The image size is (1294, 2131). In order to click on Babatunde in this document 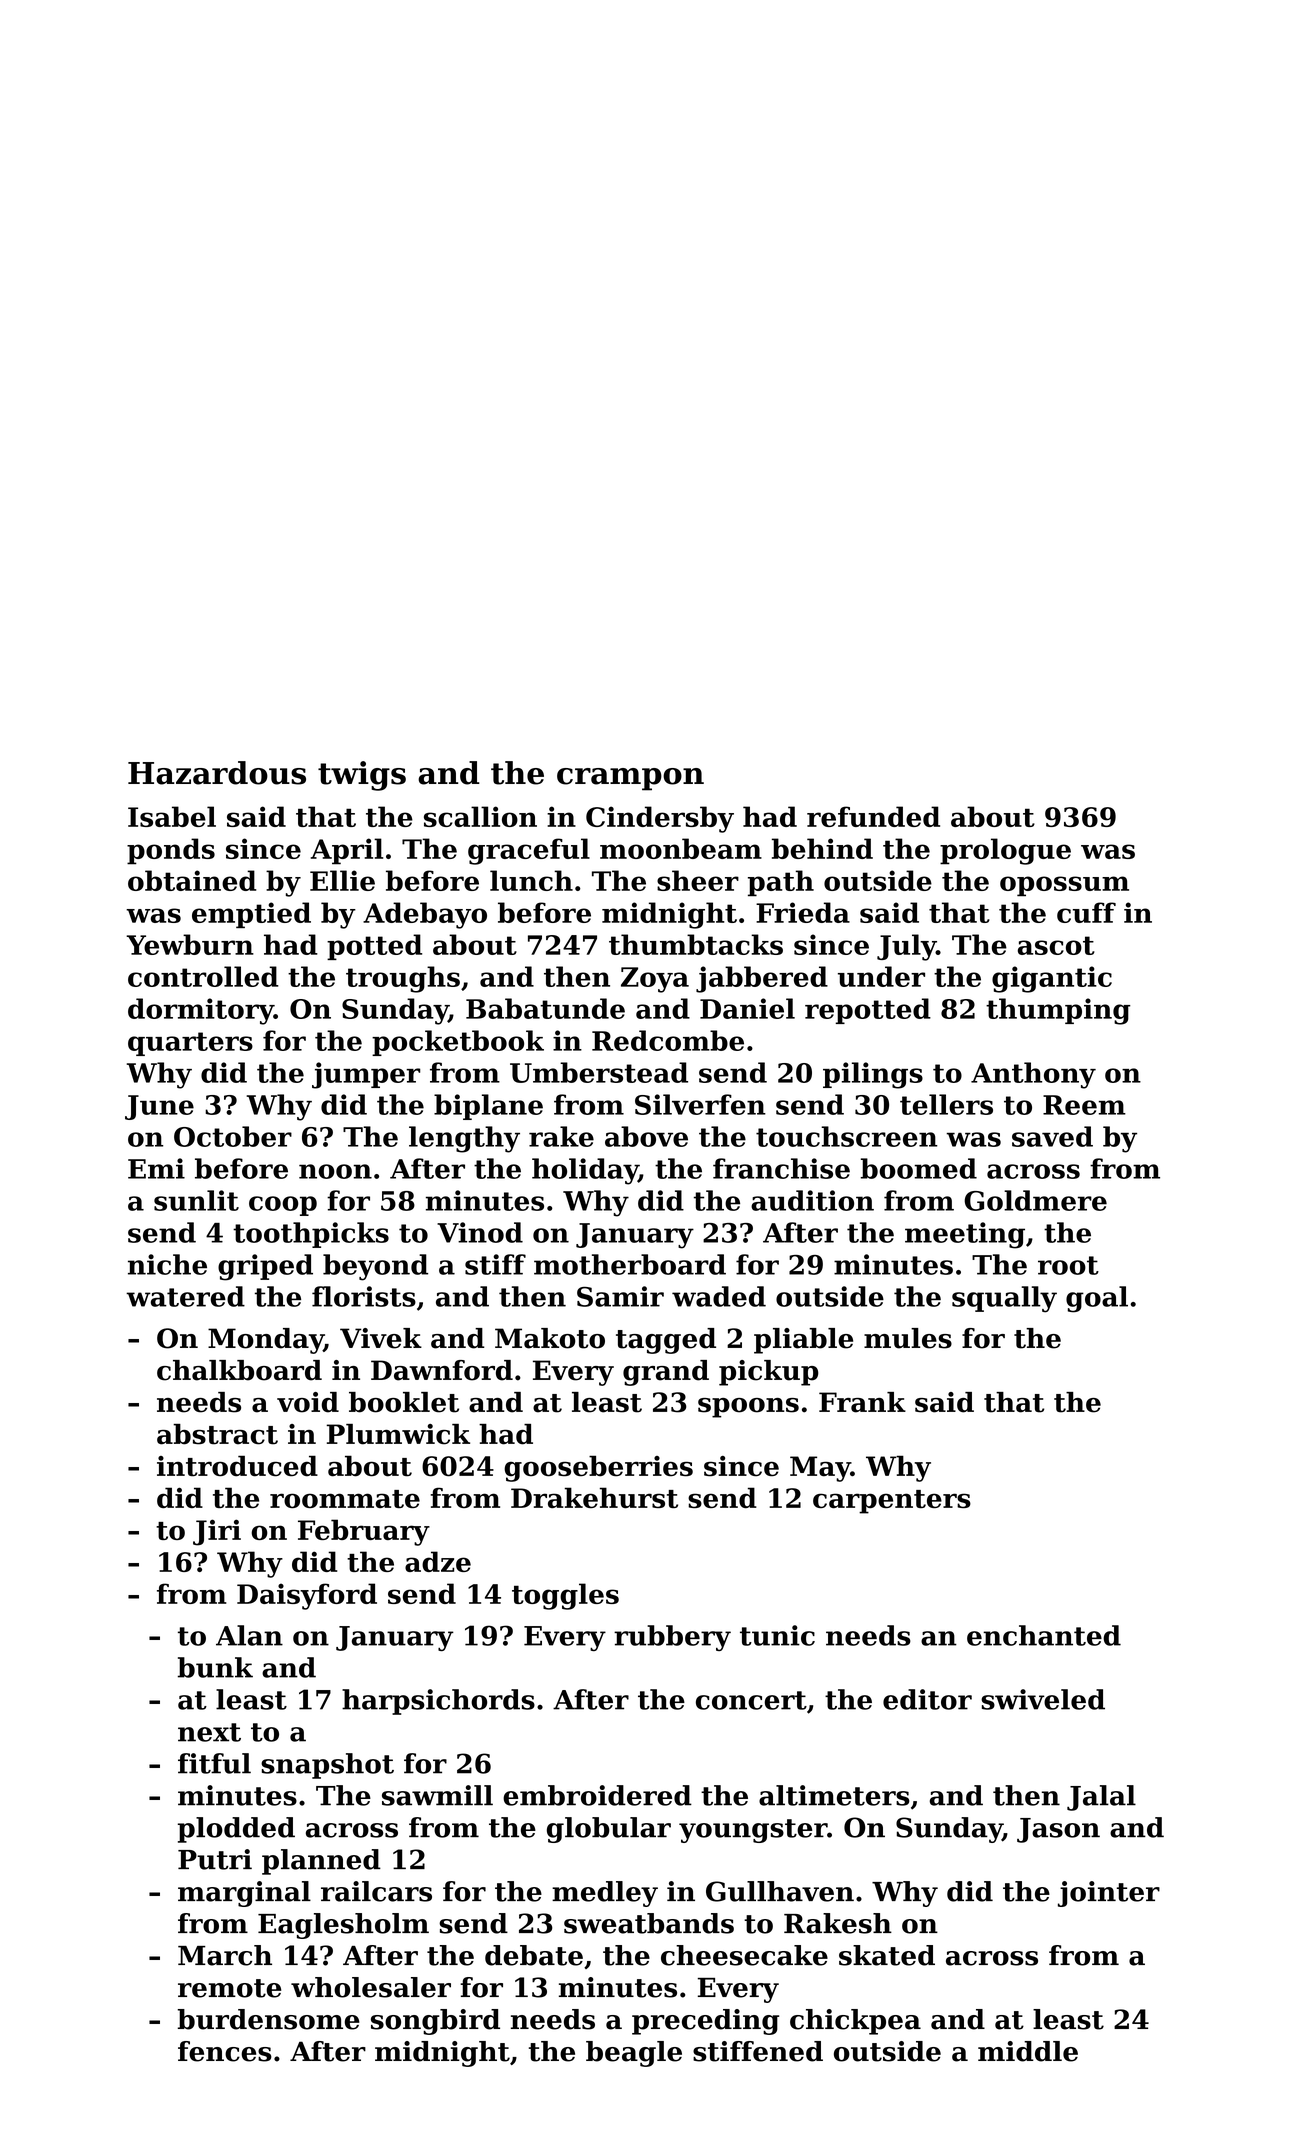, I will do `click(545, 1008)`.
